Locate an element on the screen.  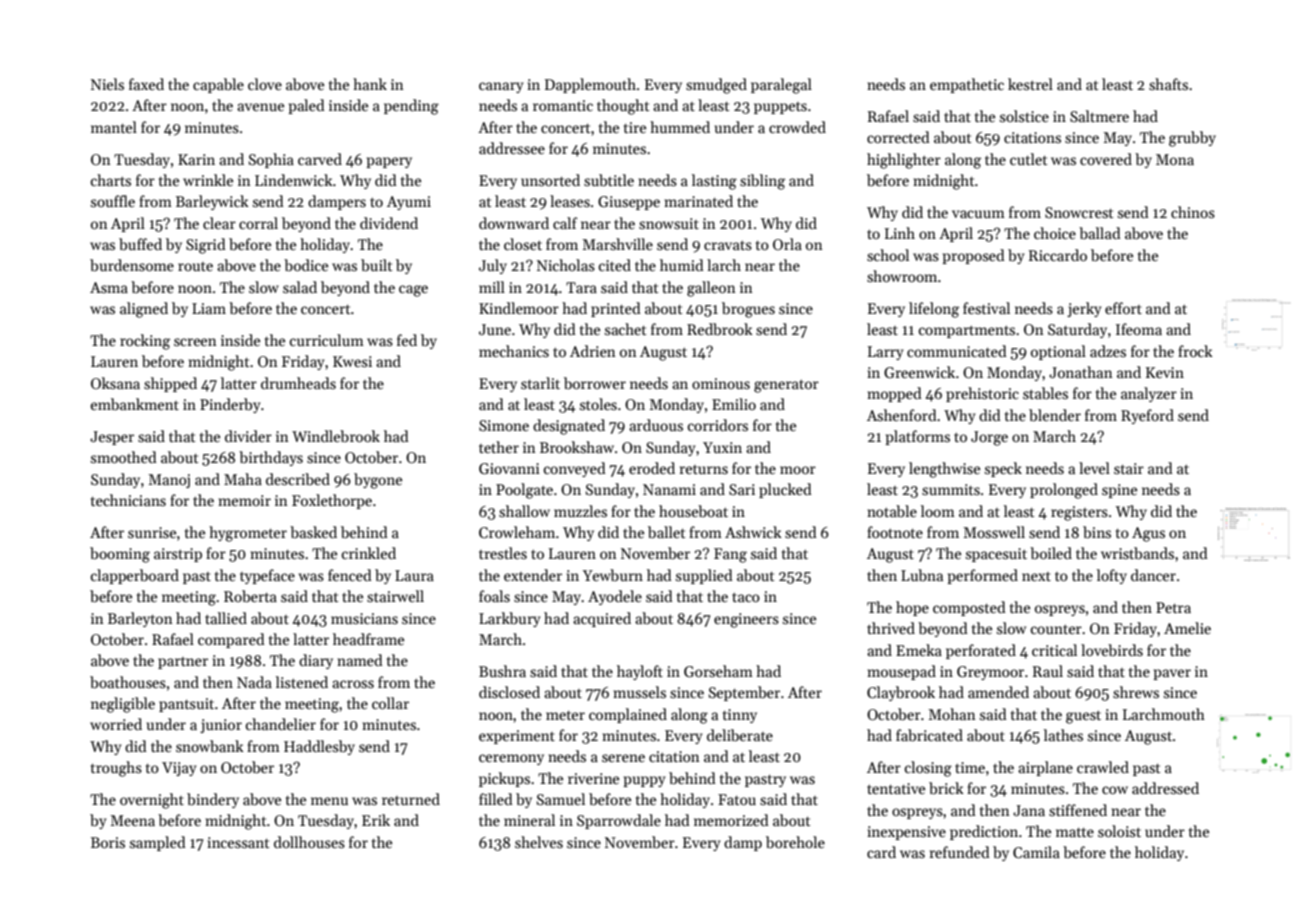
effort is located at coordinates (1123, 308).
